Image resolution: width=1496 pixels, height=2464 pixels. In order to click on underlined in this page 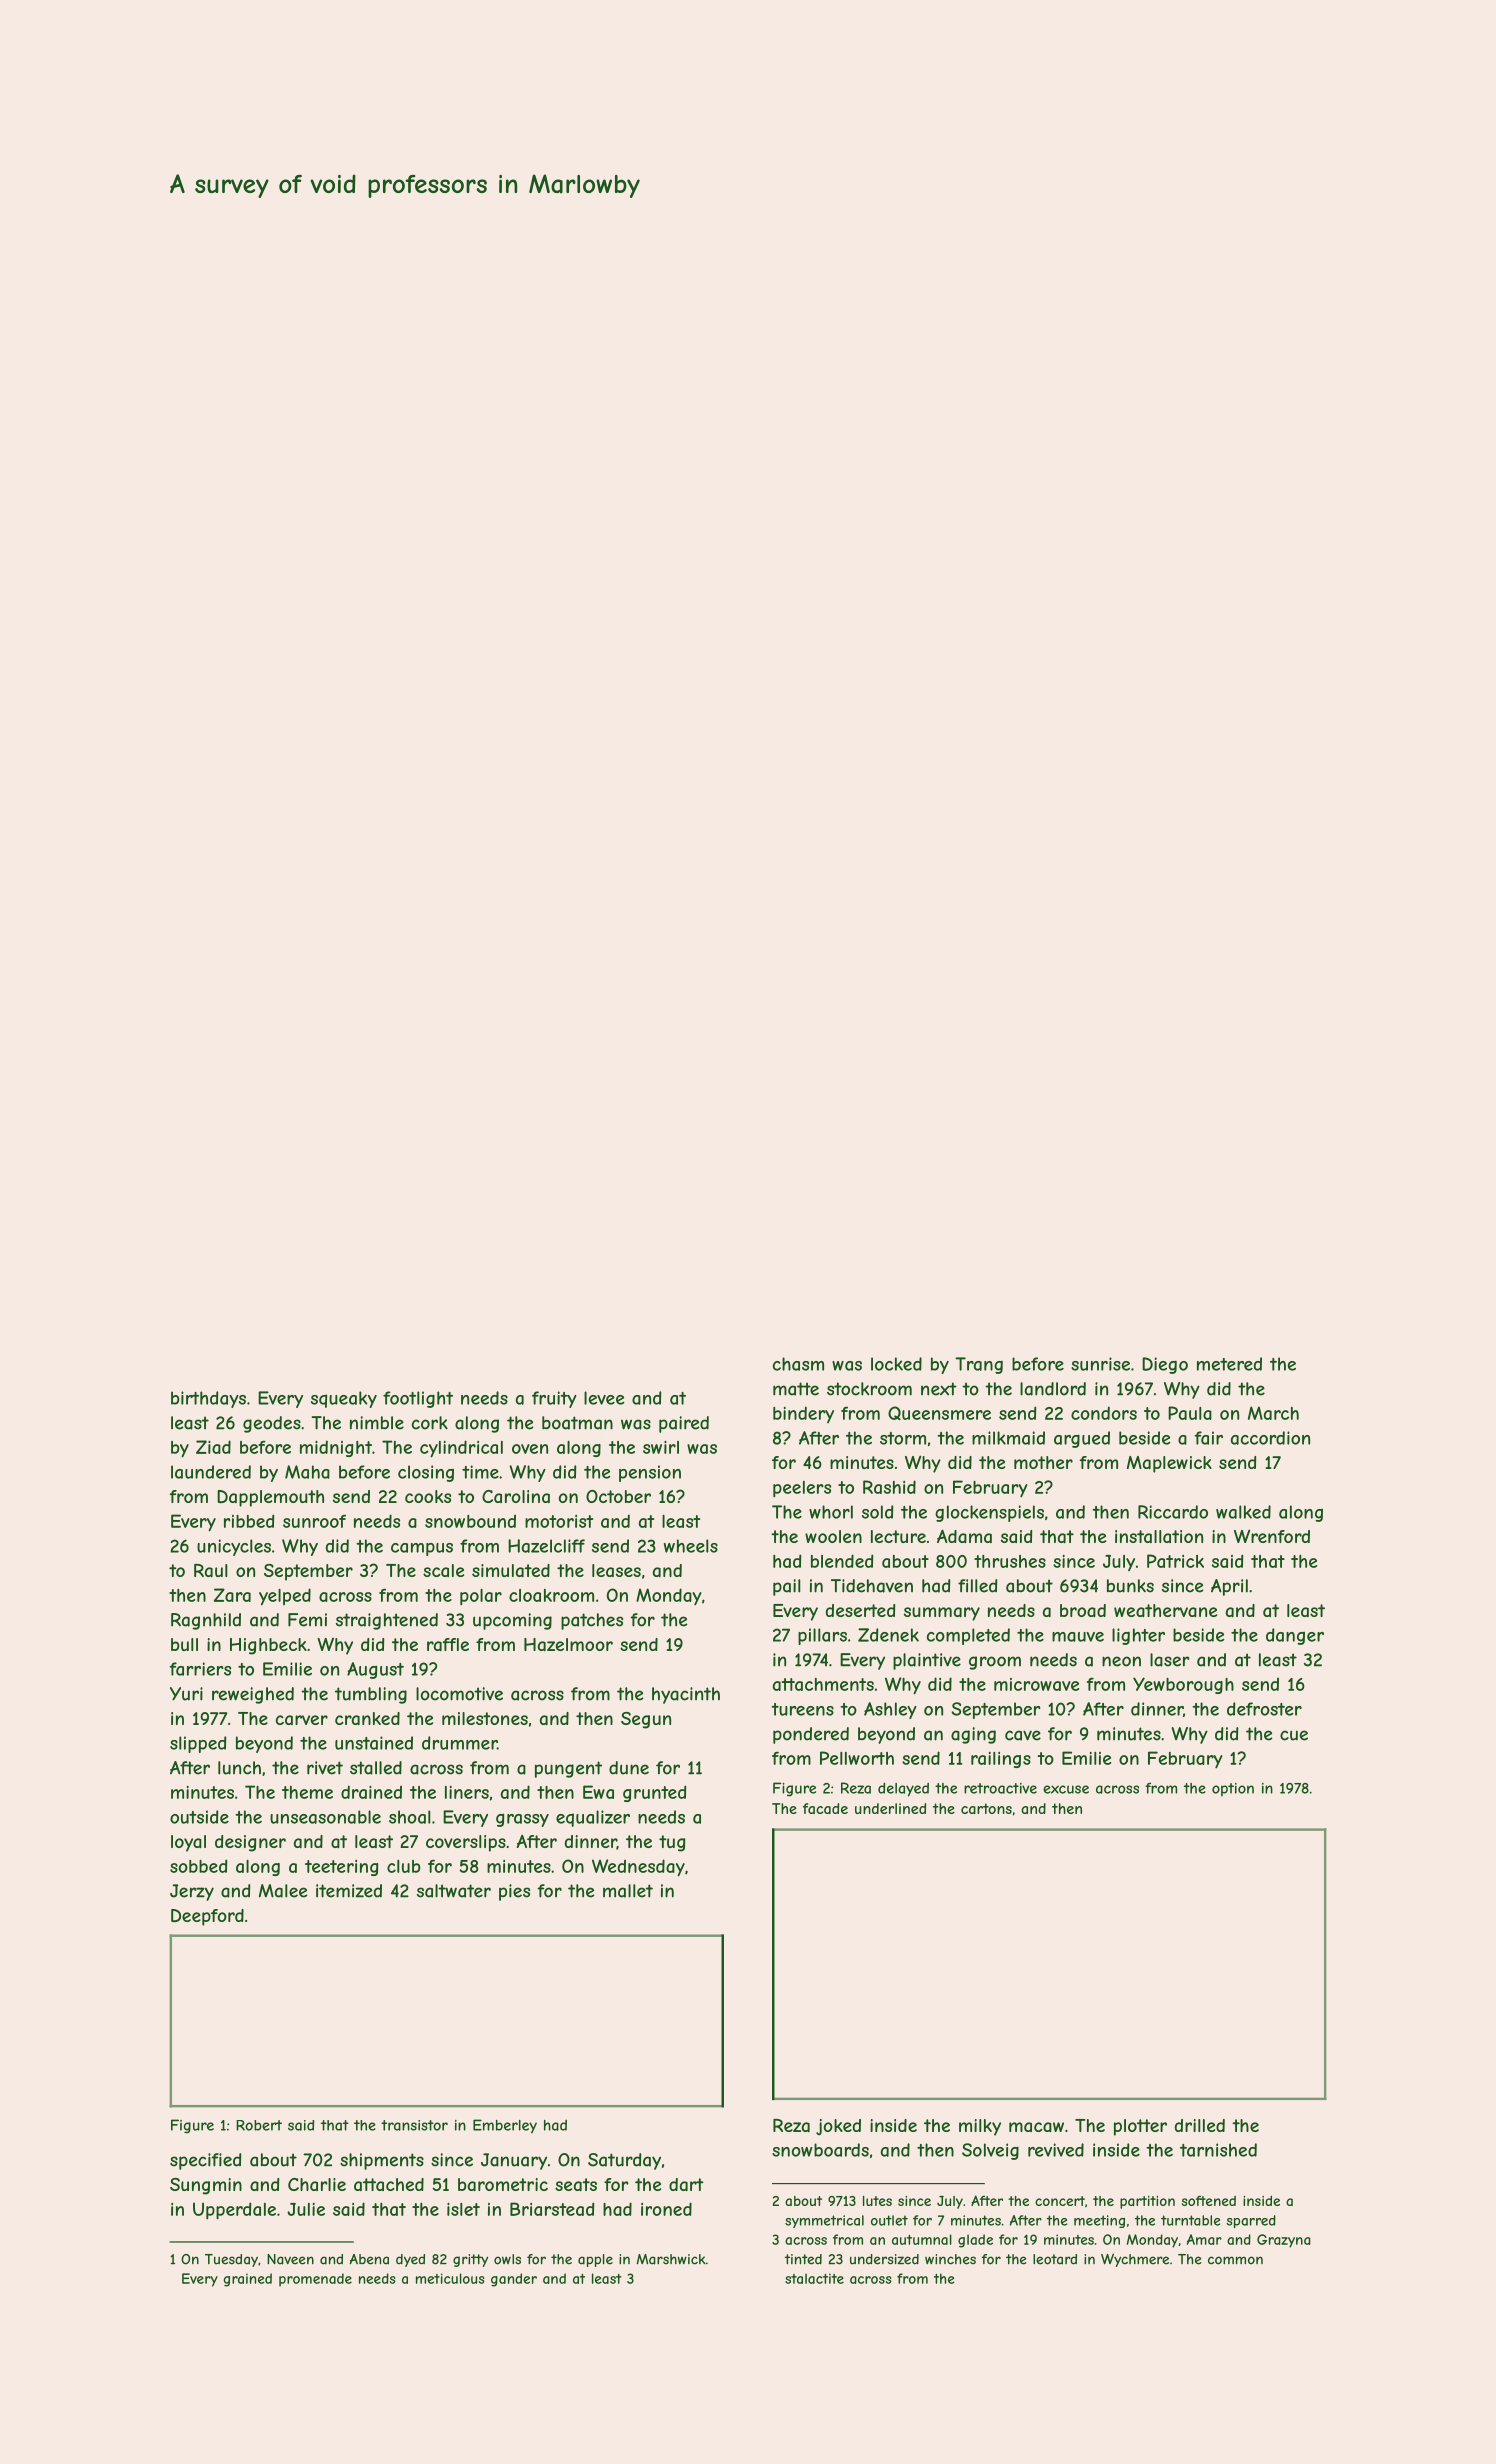, I will do `click(890, 1808)`.
